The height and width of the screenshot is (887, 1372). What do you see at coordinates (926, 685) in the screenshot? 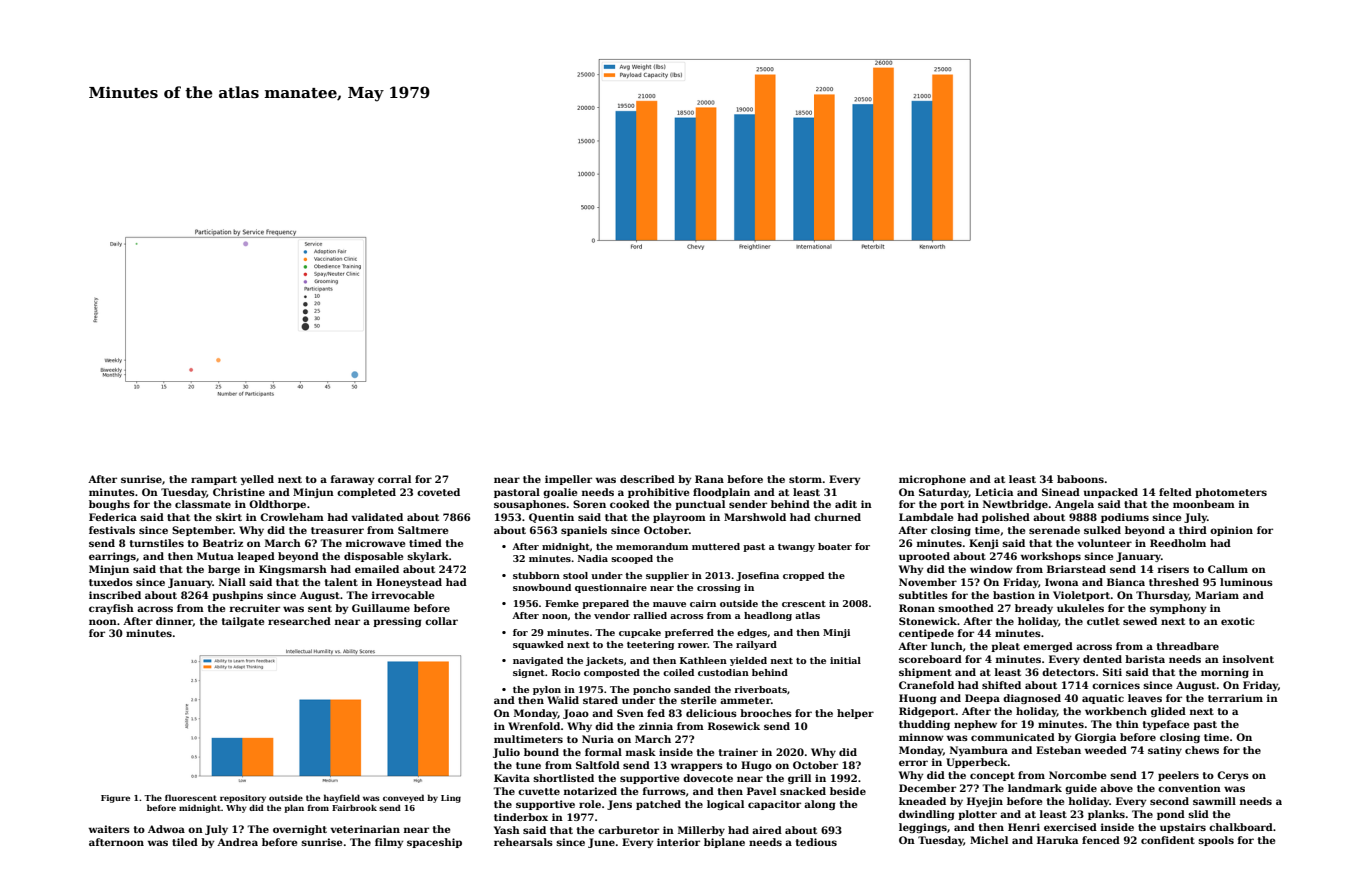
I see `Cranefold` at bounding box center [926, 685].
